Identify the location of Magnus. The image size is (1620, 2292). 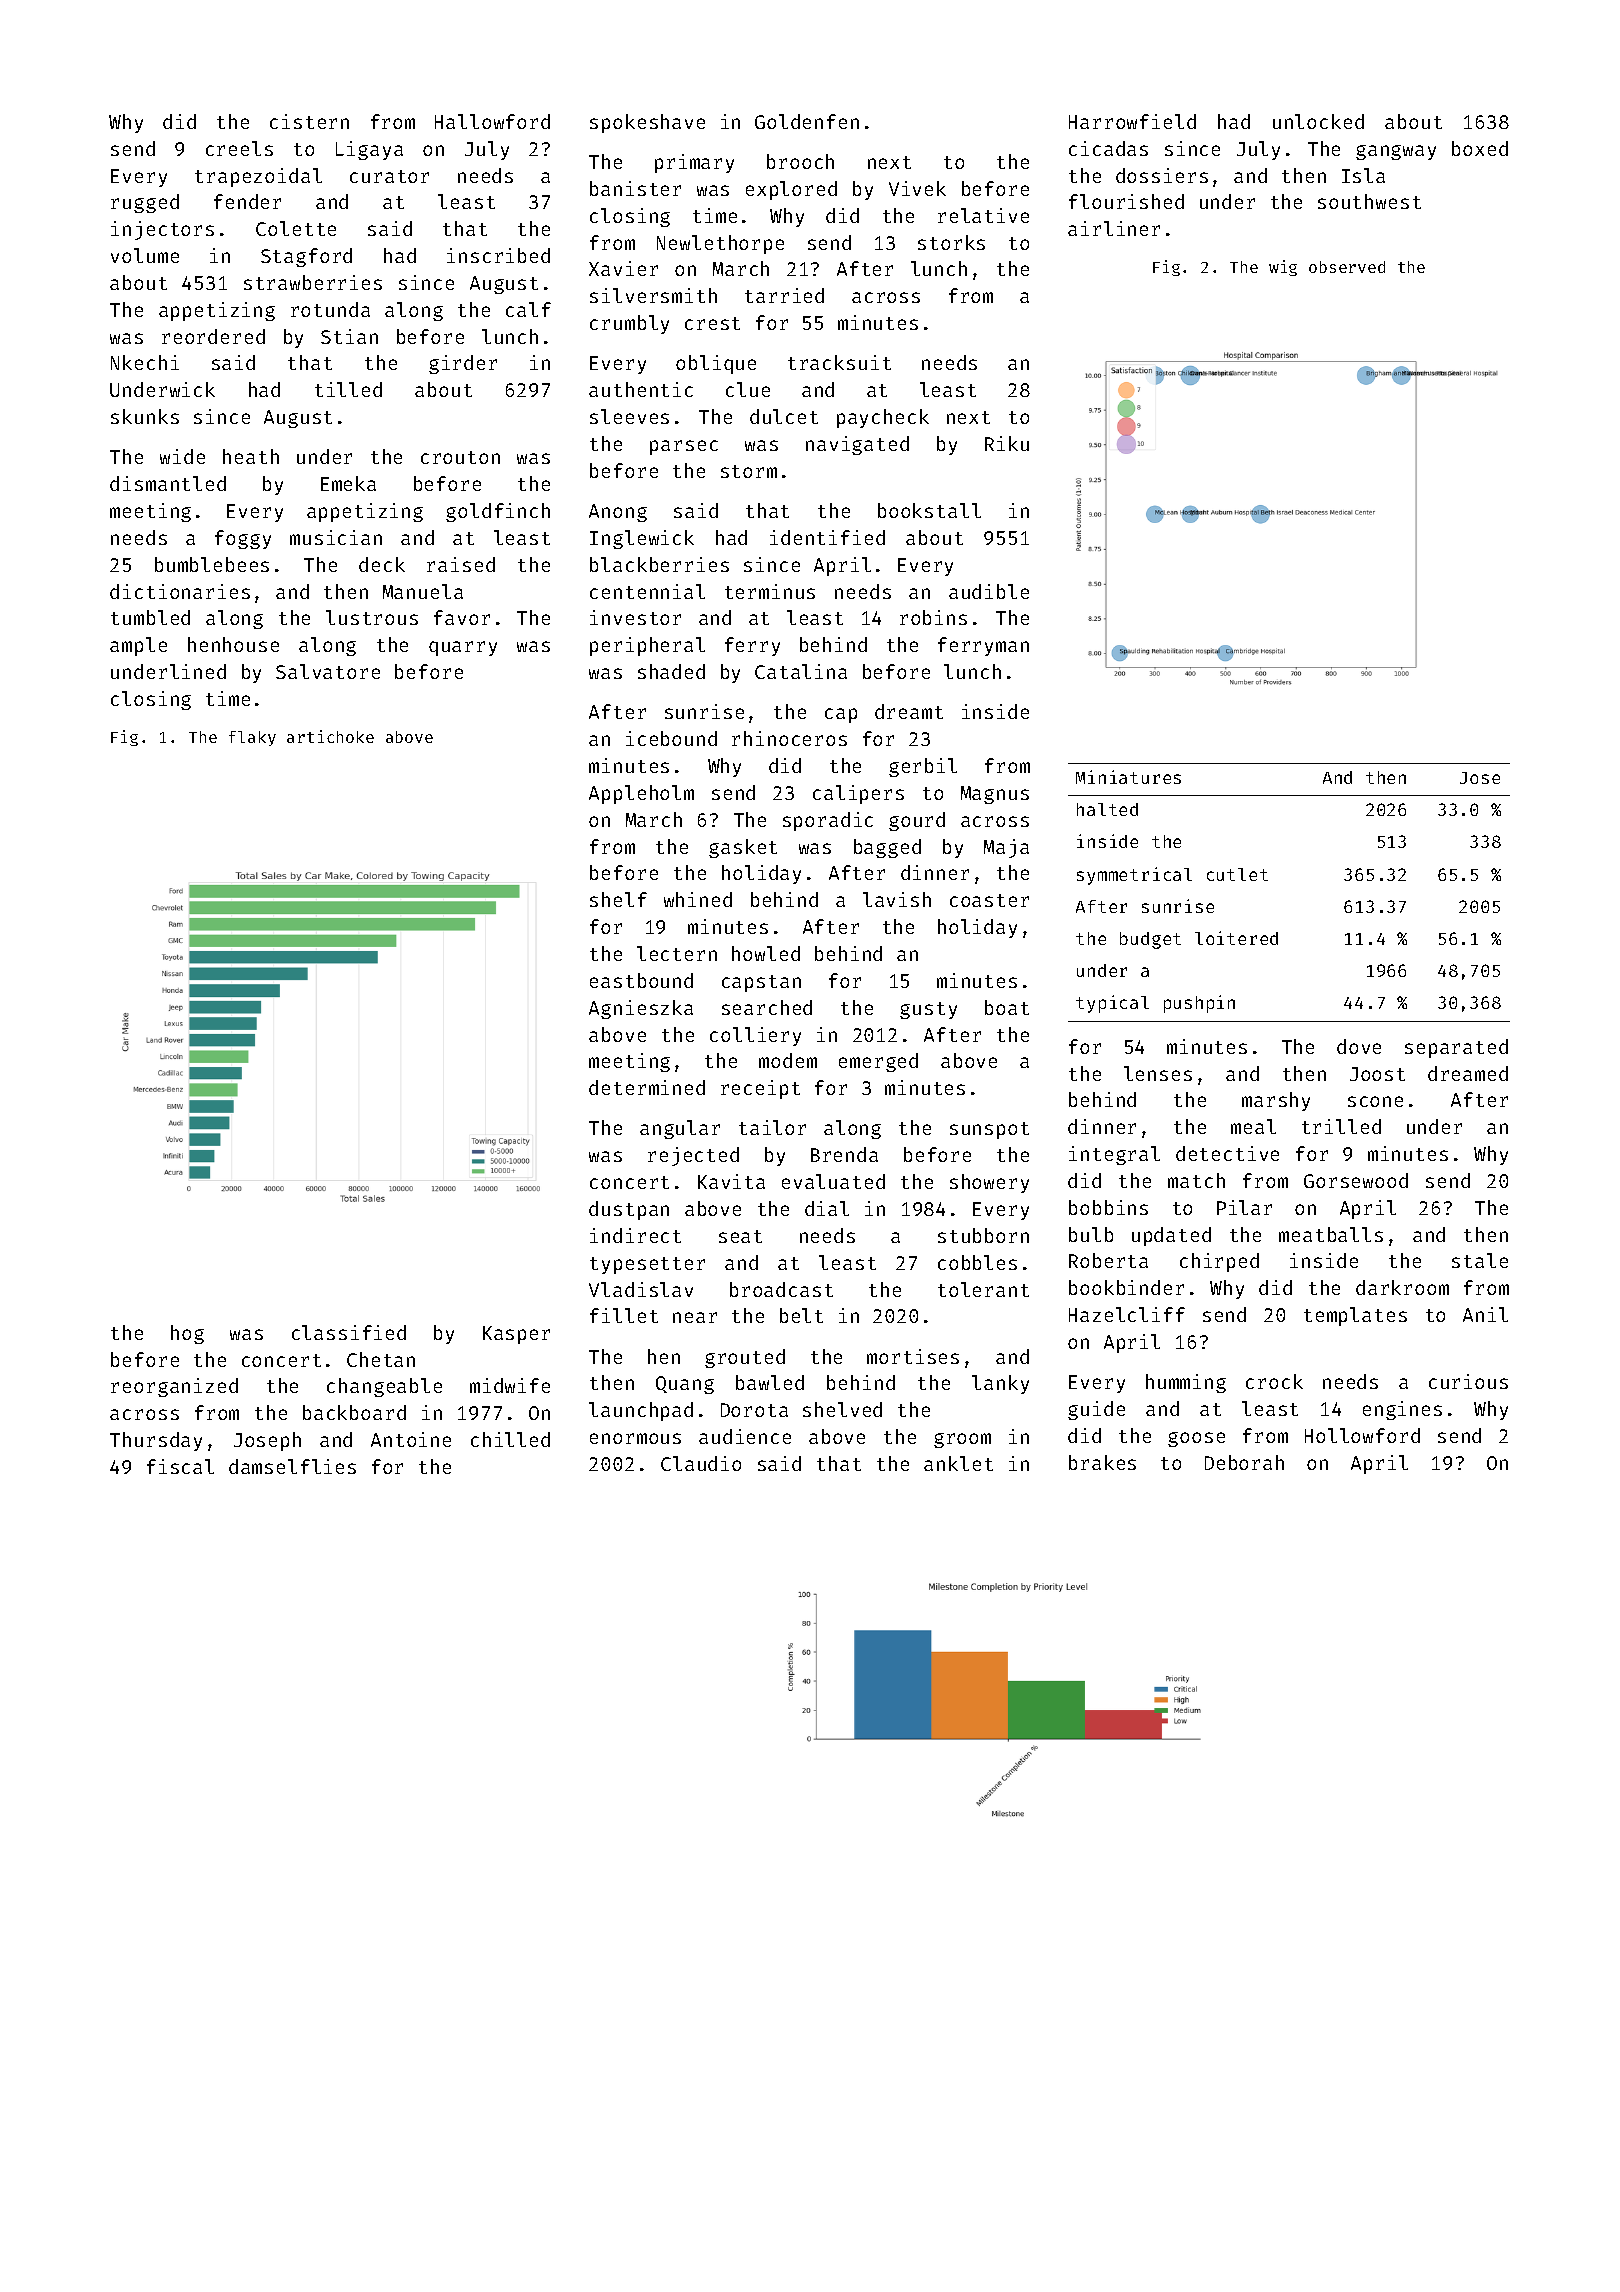
(995, 795).
